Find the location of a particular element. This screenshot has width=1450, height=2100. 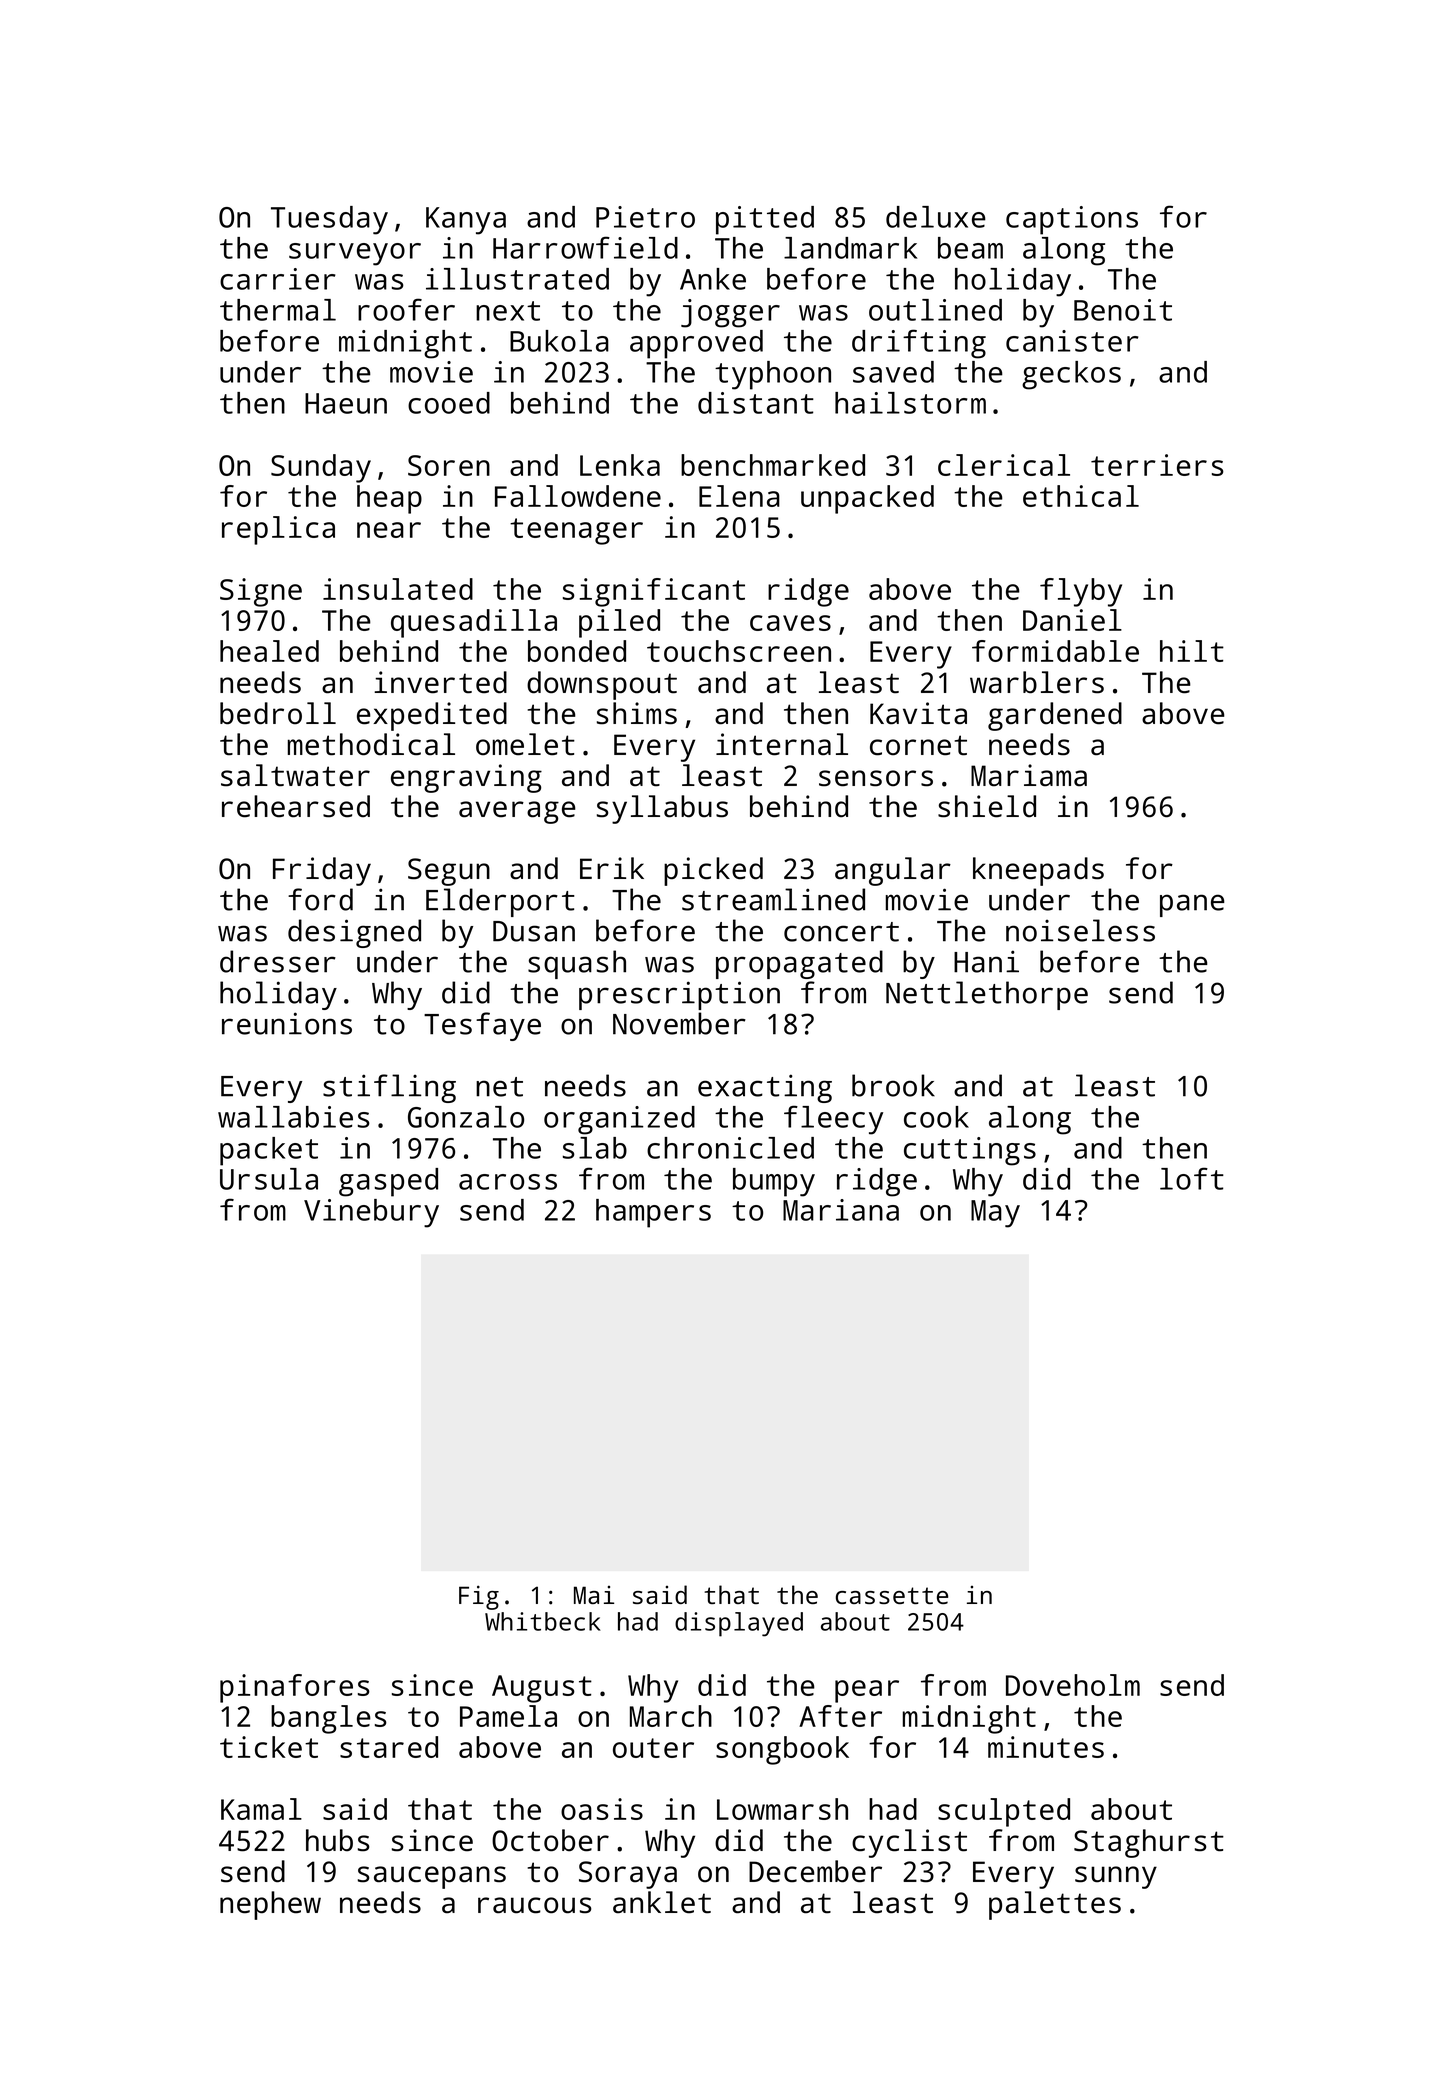

fleecy is located at coordinates (833, 1120).
